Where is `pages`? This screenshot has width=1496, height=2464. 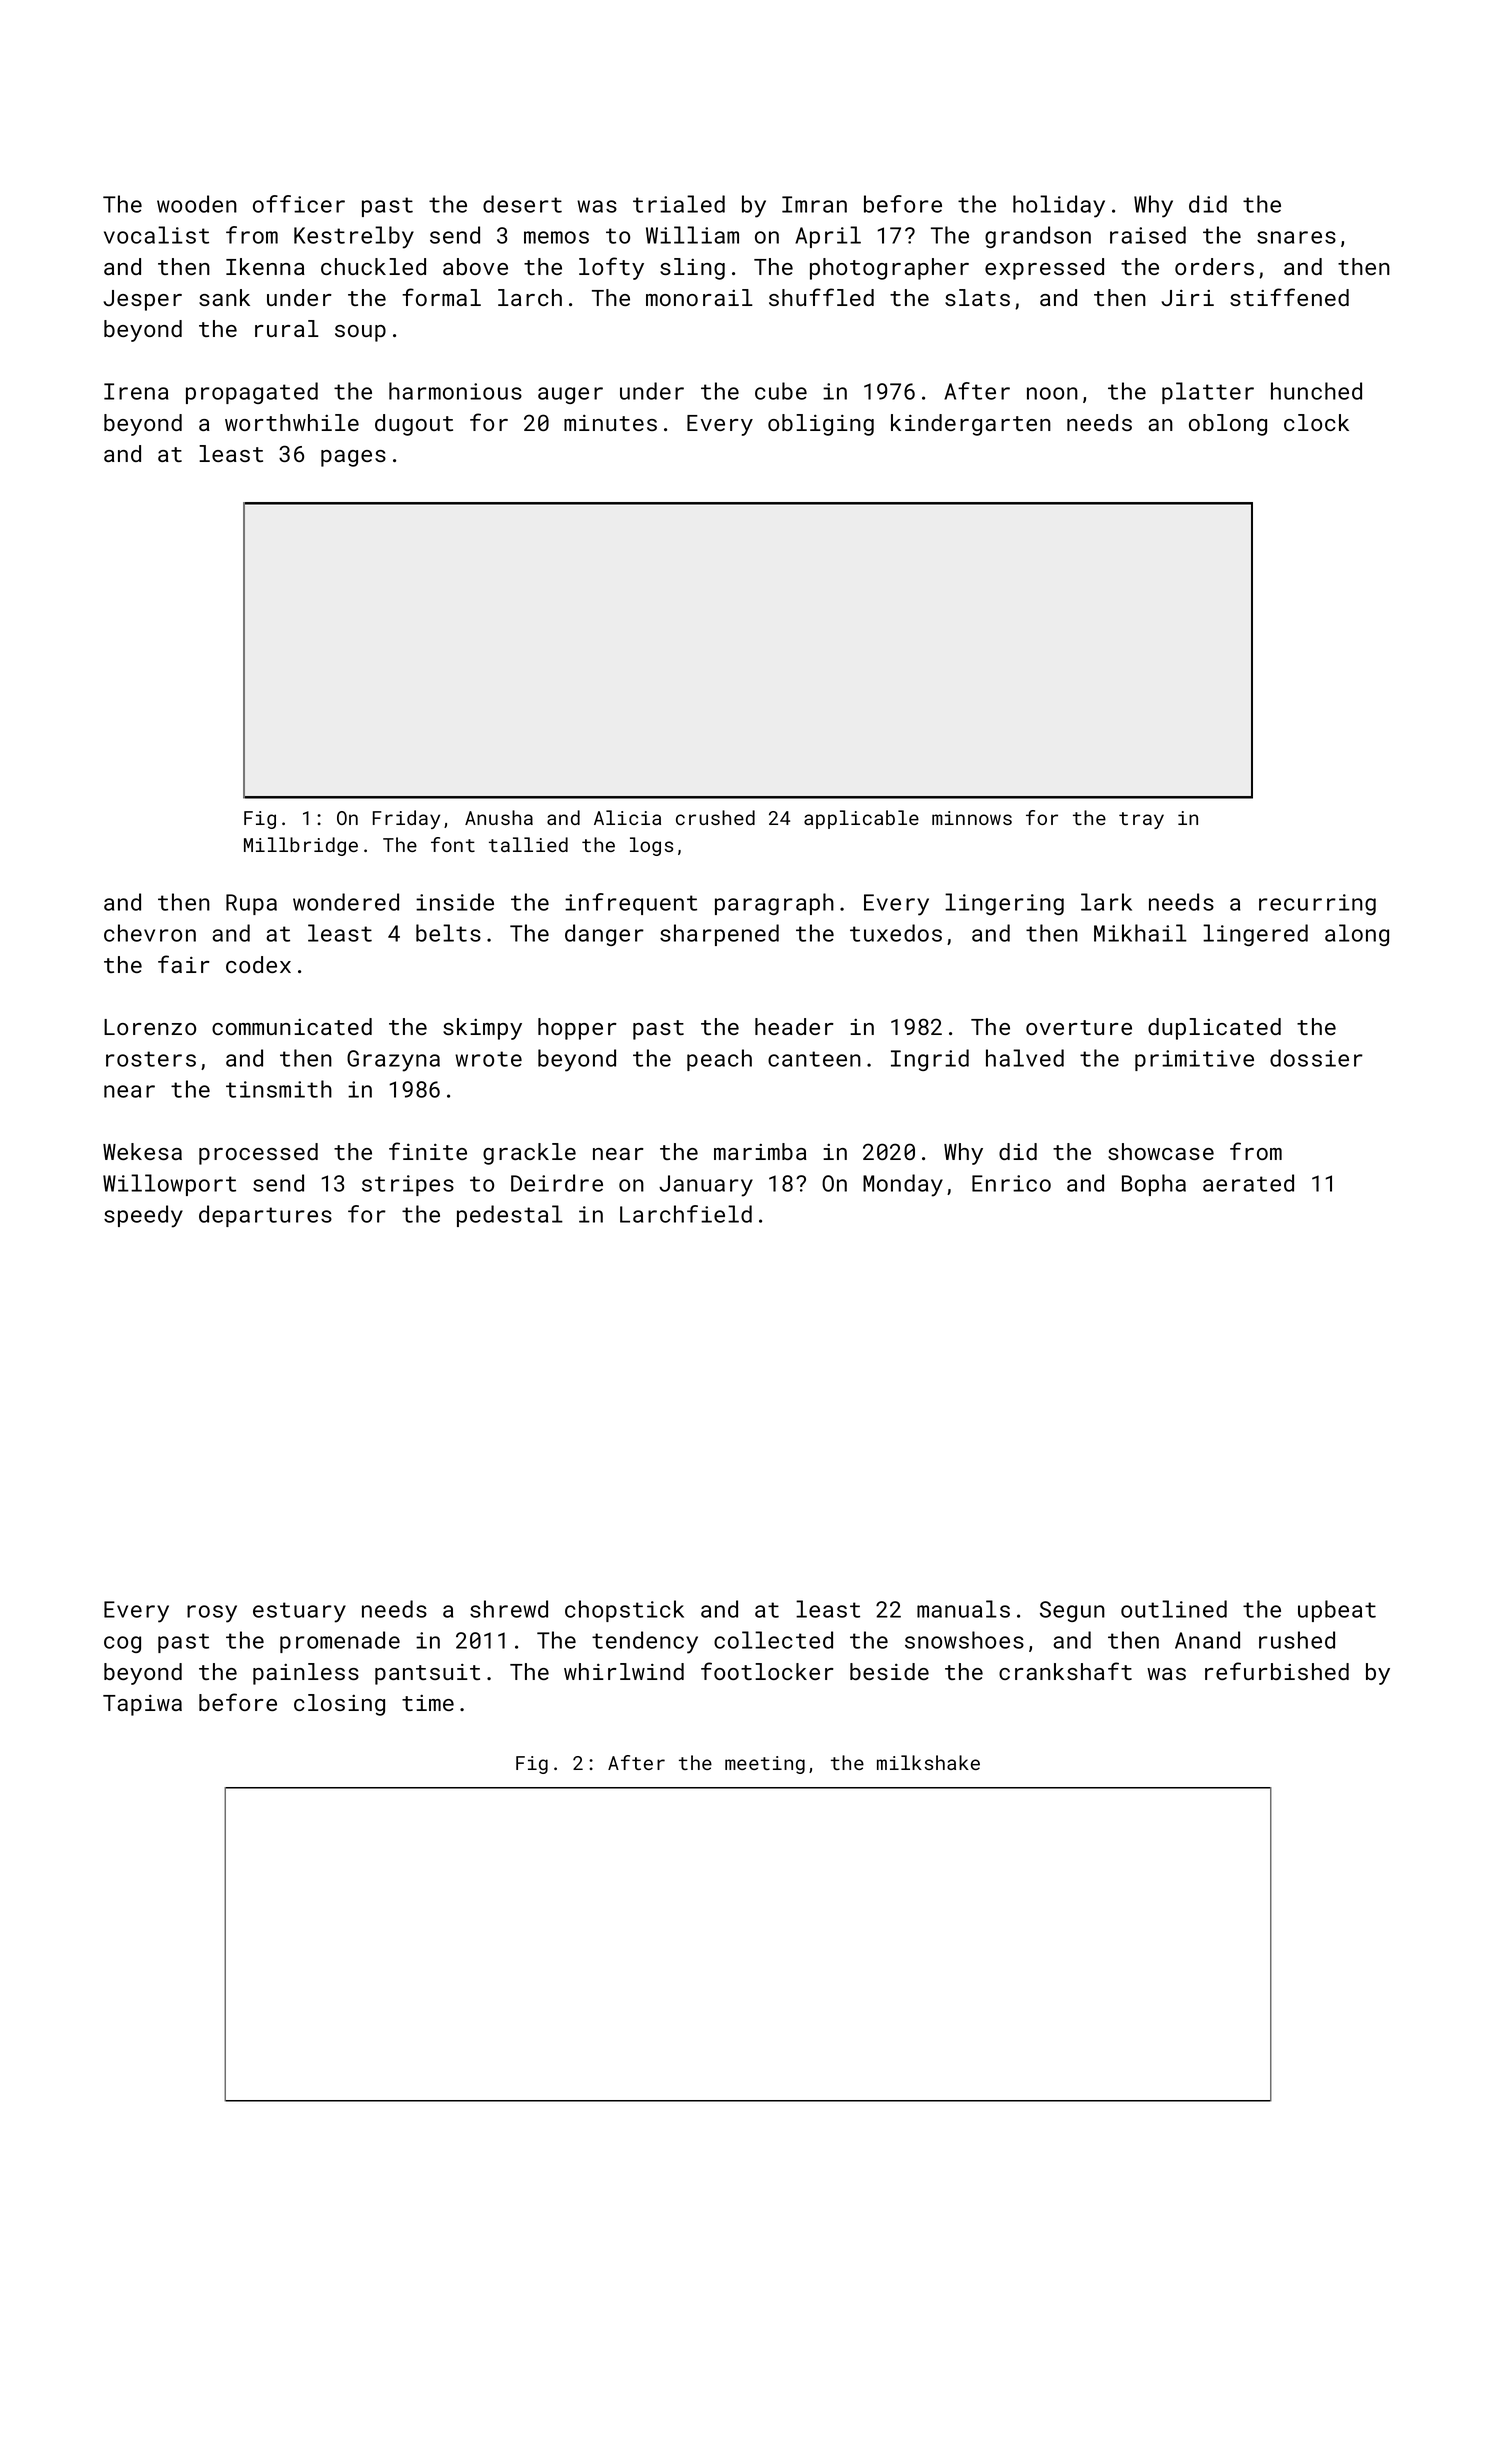
pages is located at coordinates (353, 458).
